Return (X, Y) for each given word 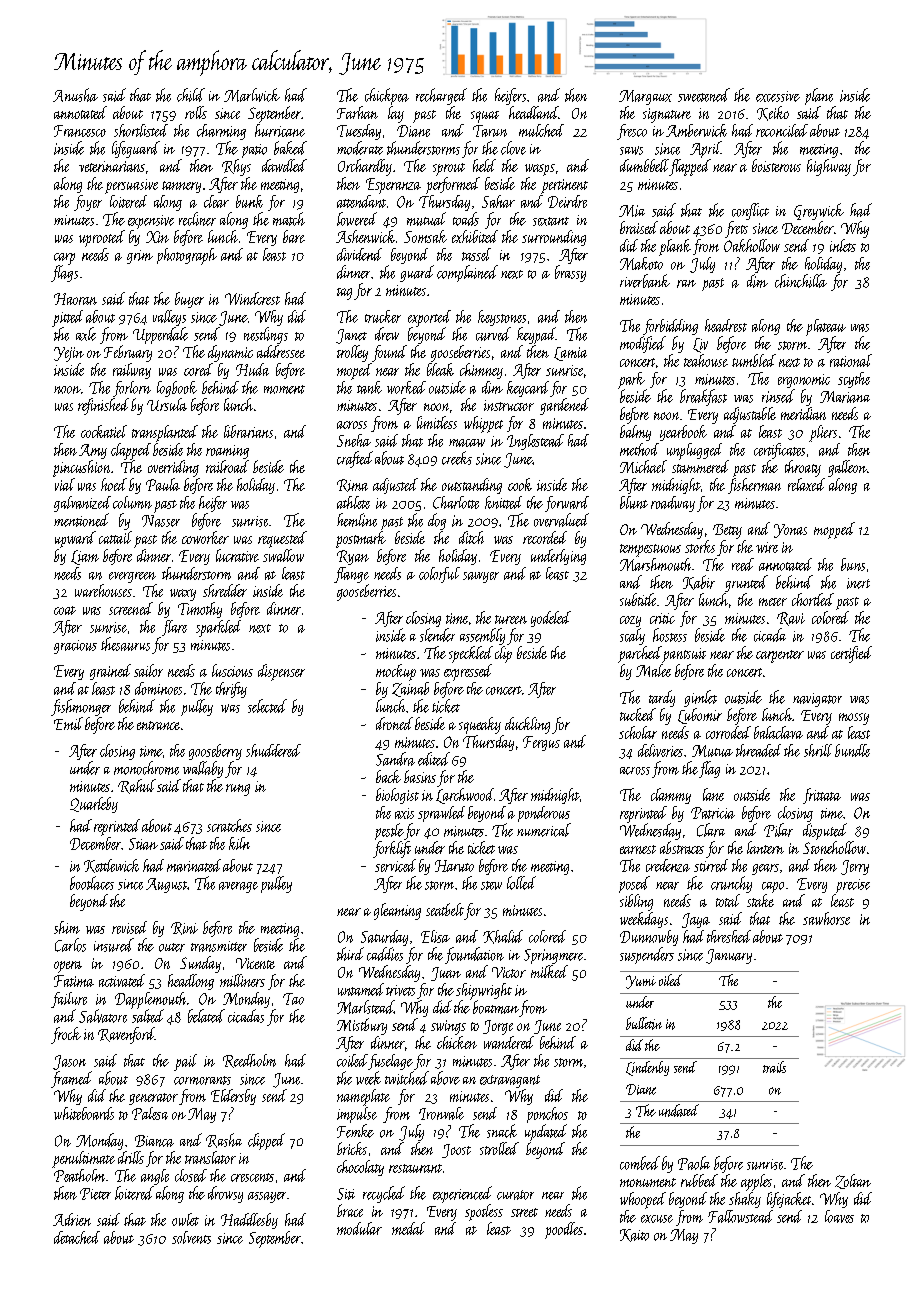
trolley (352, 353)
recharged (441, 96)
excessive (778, 96)
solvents (191, 1237)
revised (129, 927)
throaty (803, 468)
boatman (496, 1007)
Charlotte (456, 502)
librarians (248, 431)
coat (65, 610)
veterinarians (112, 166)
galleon (847, 468)
